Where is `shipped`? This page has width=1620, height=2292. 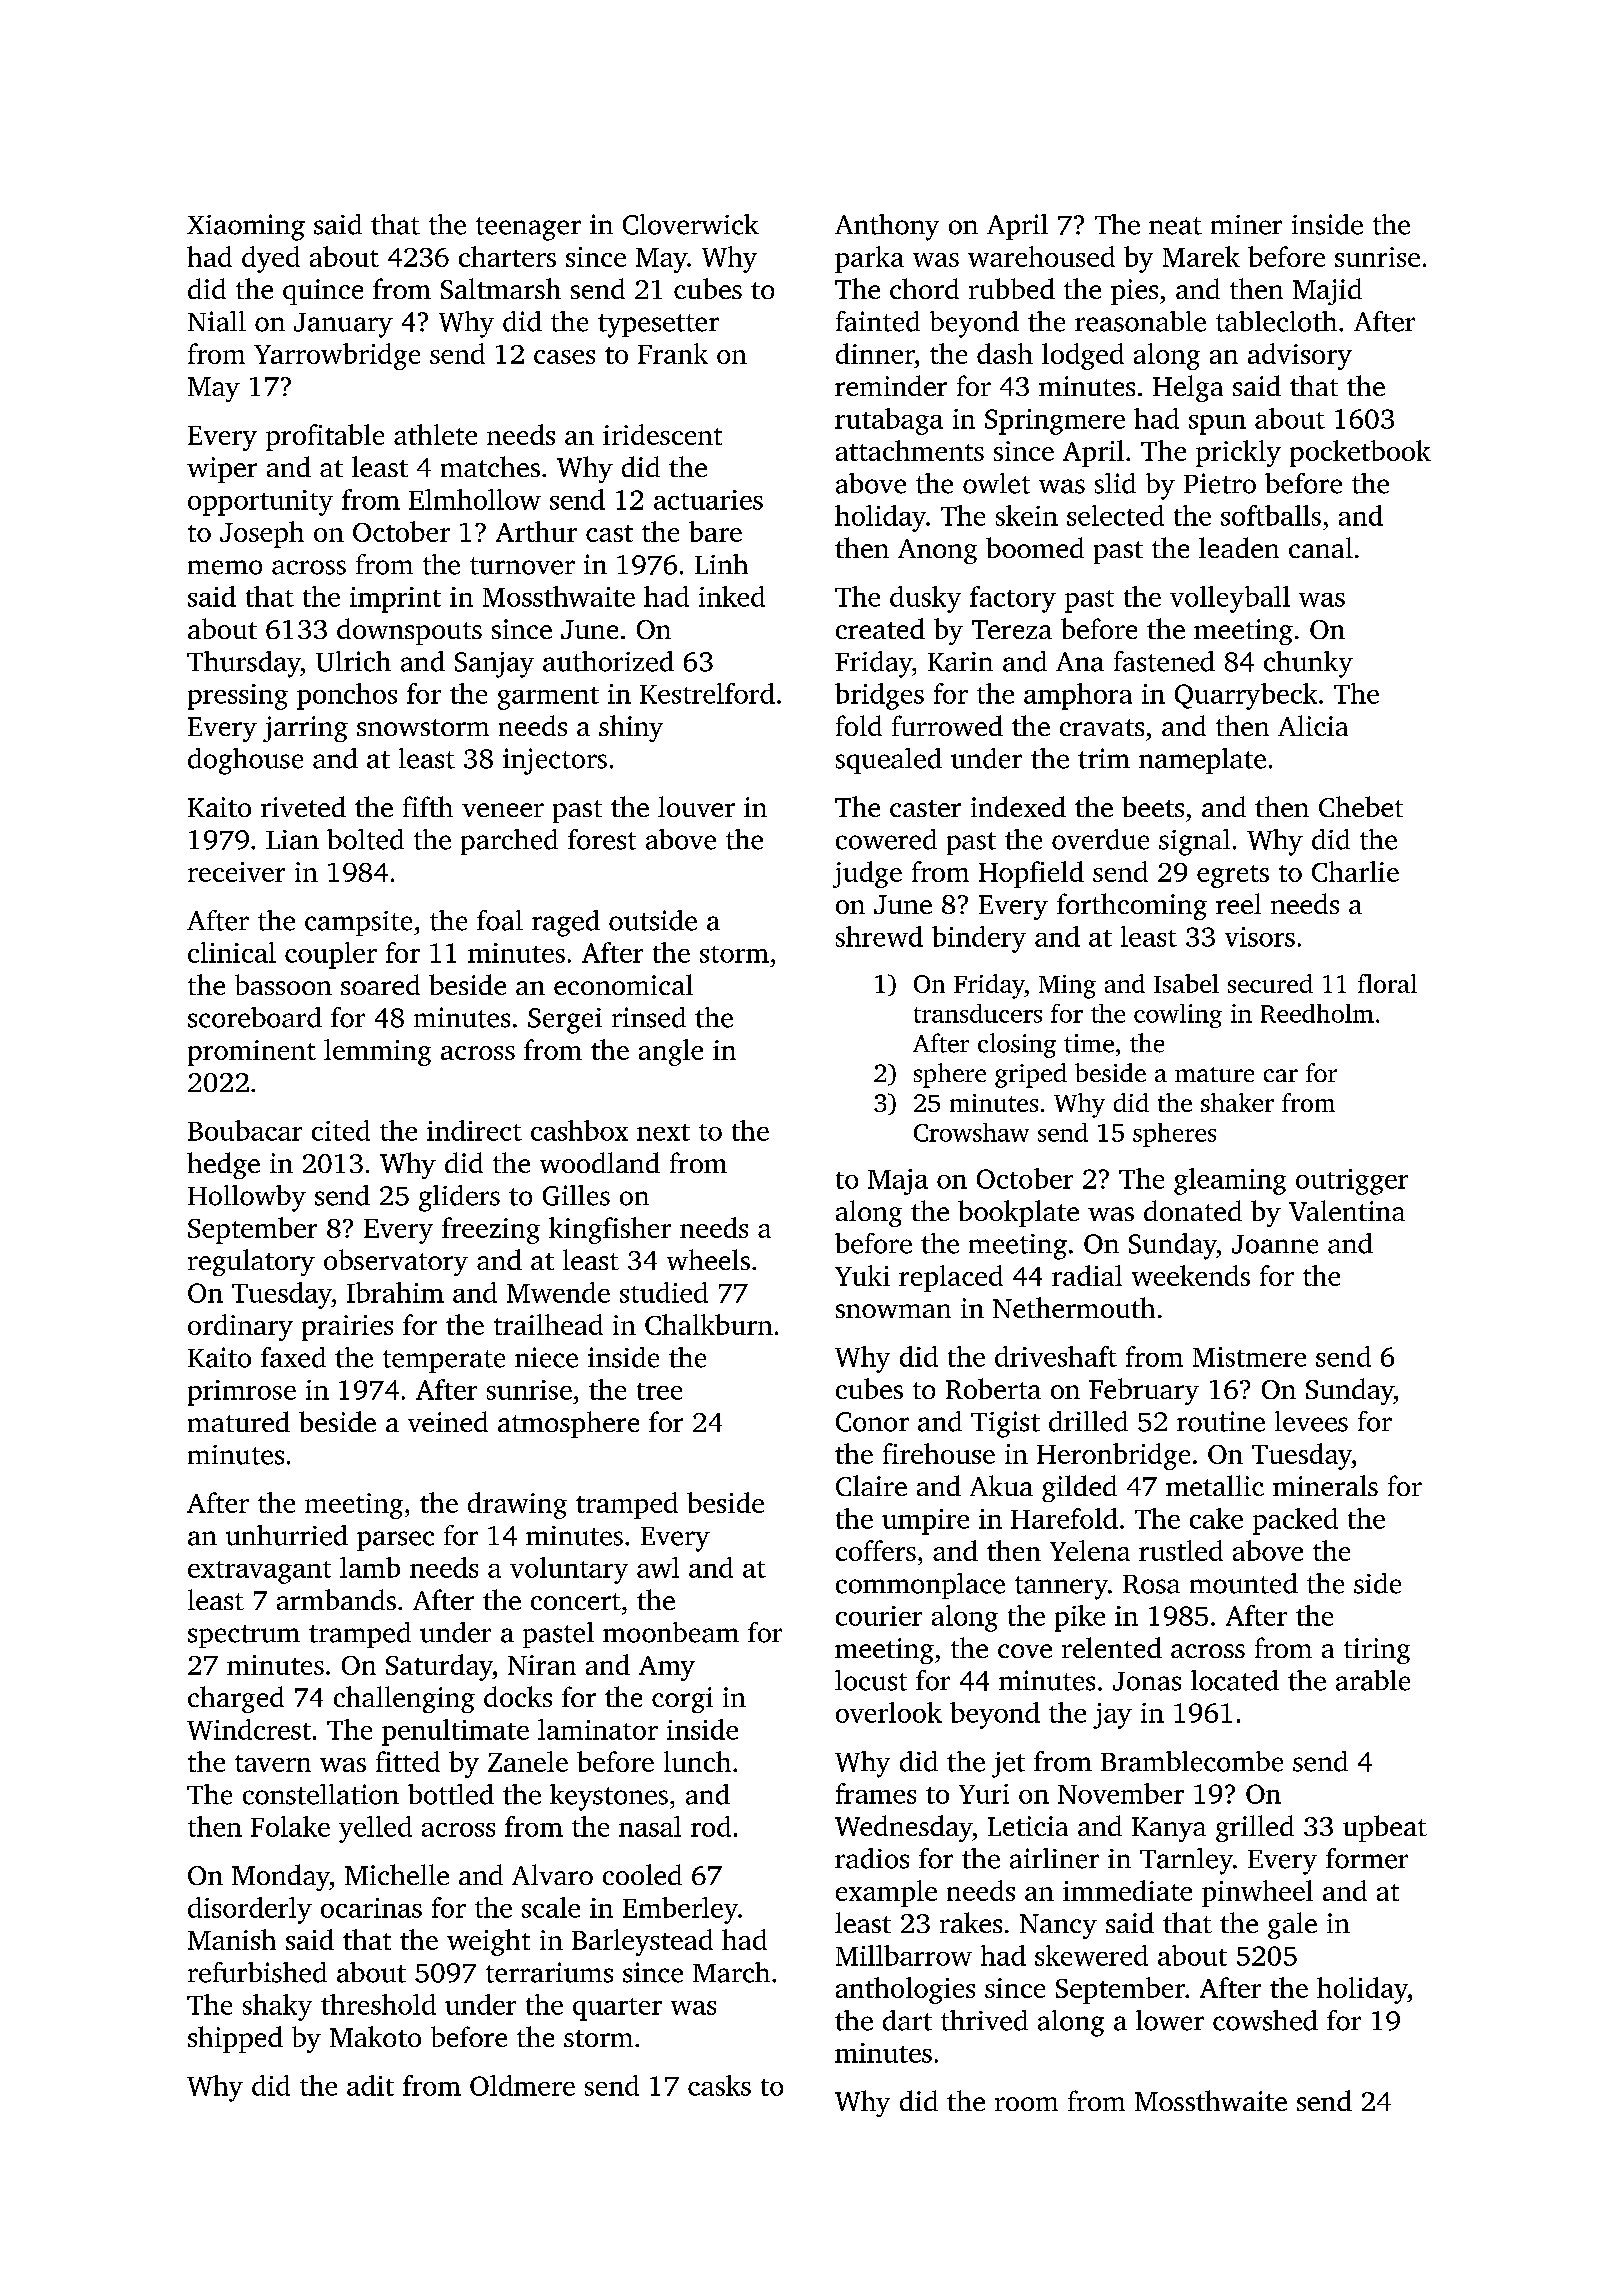
shipped is located at coordinates (235, 2039).
